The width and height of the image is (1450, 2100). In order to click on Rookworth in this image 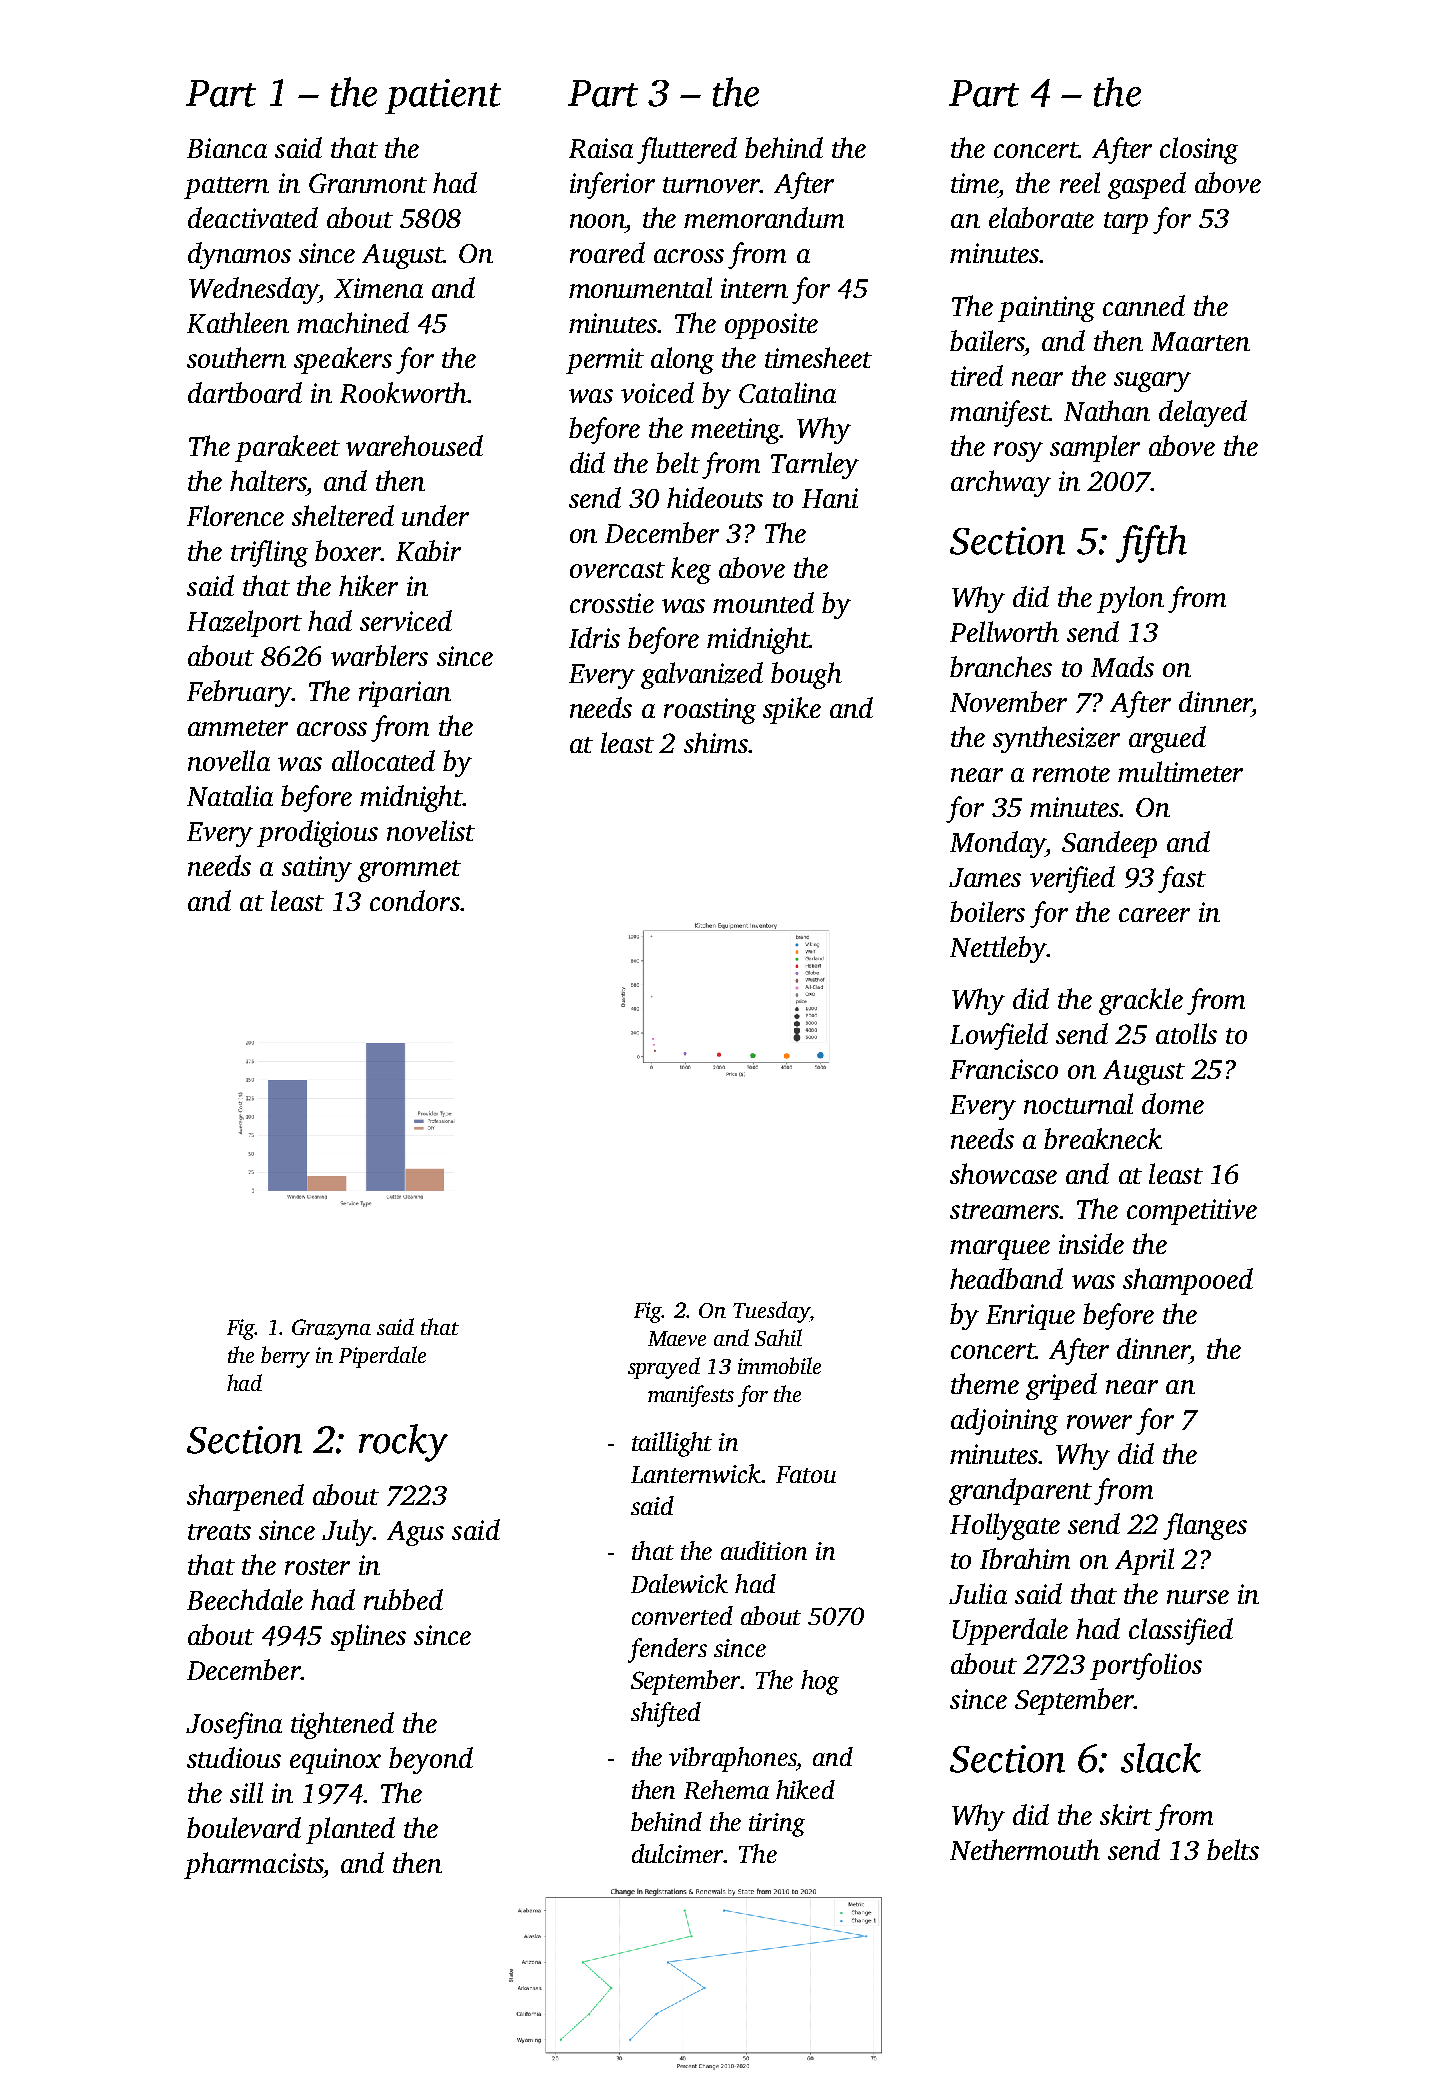, I will do `click(404, 392)`.
